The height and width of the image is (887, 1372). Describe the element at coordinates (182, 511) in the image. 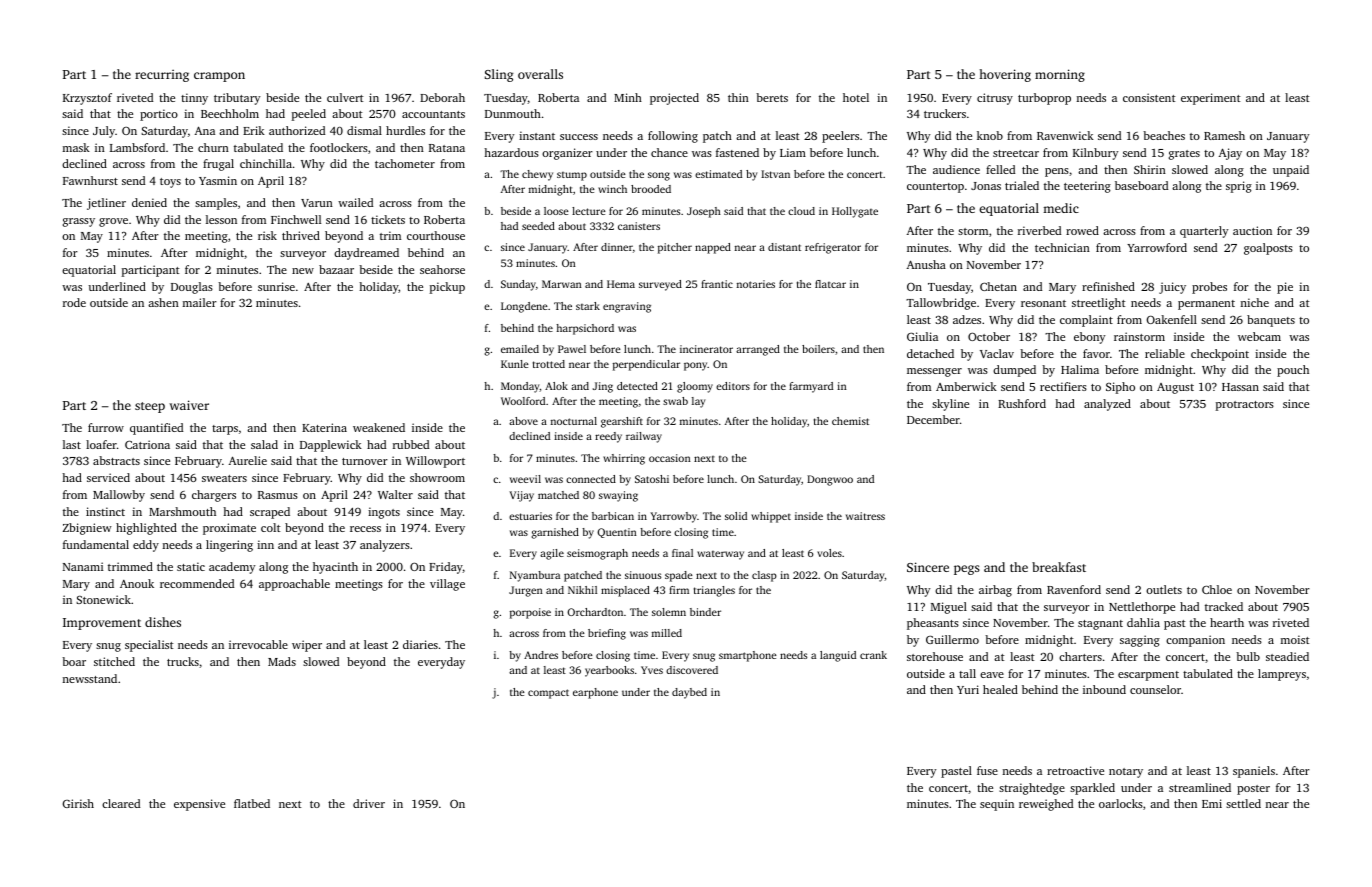

I see `Marshmouth` at that location.
